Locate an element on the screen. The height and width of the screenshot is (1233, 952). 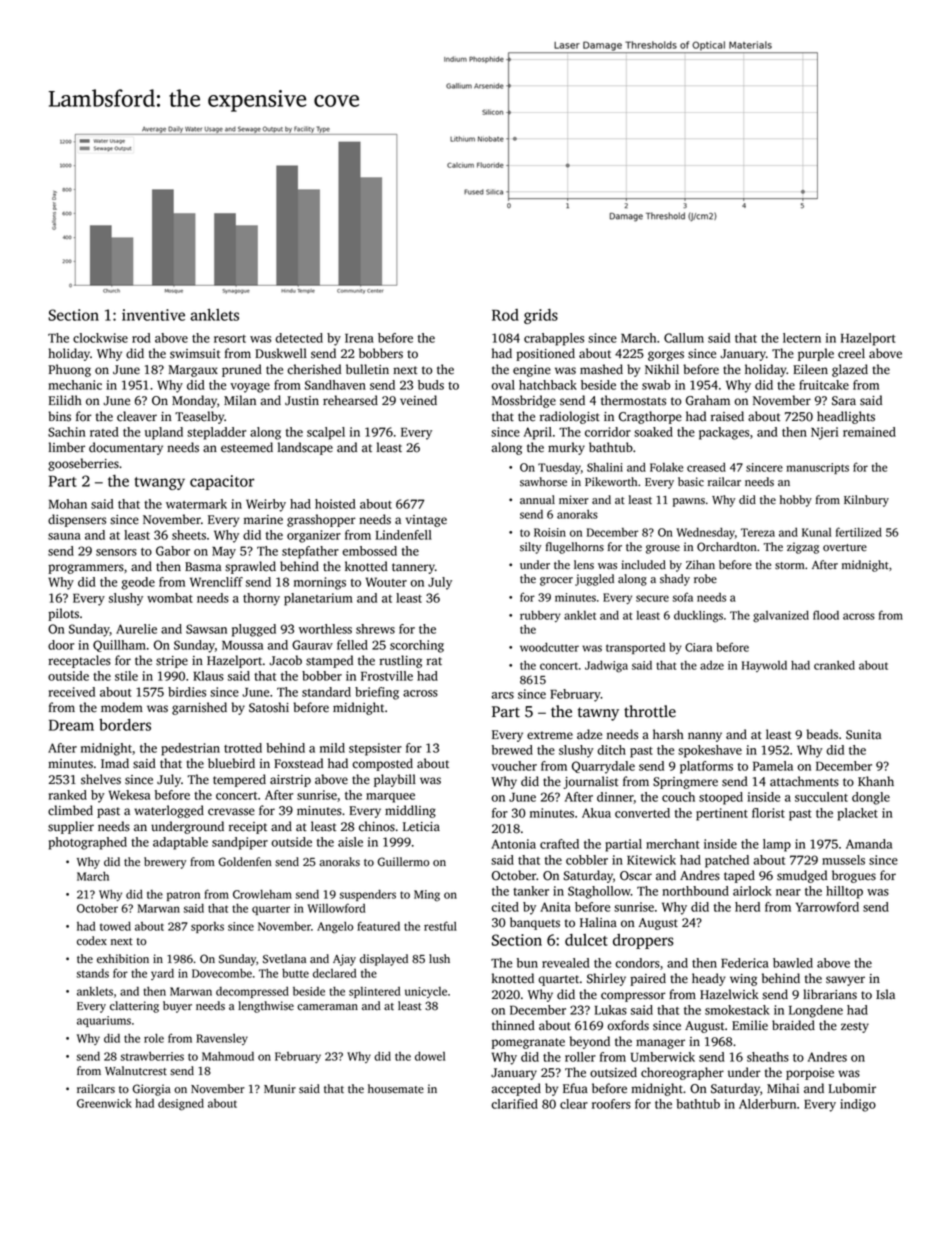
Imad is located at coordinates (115, 763).
